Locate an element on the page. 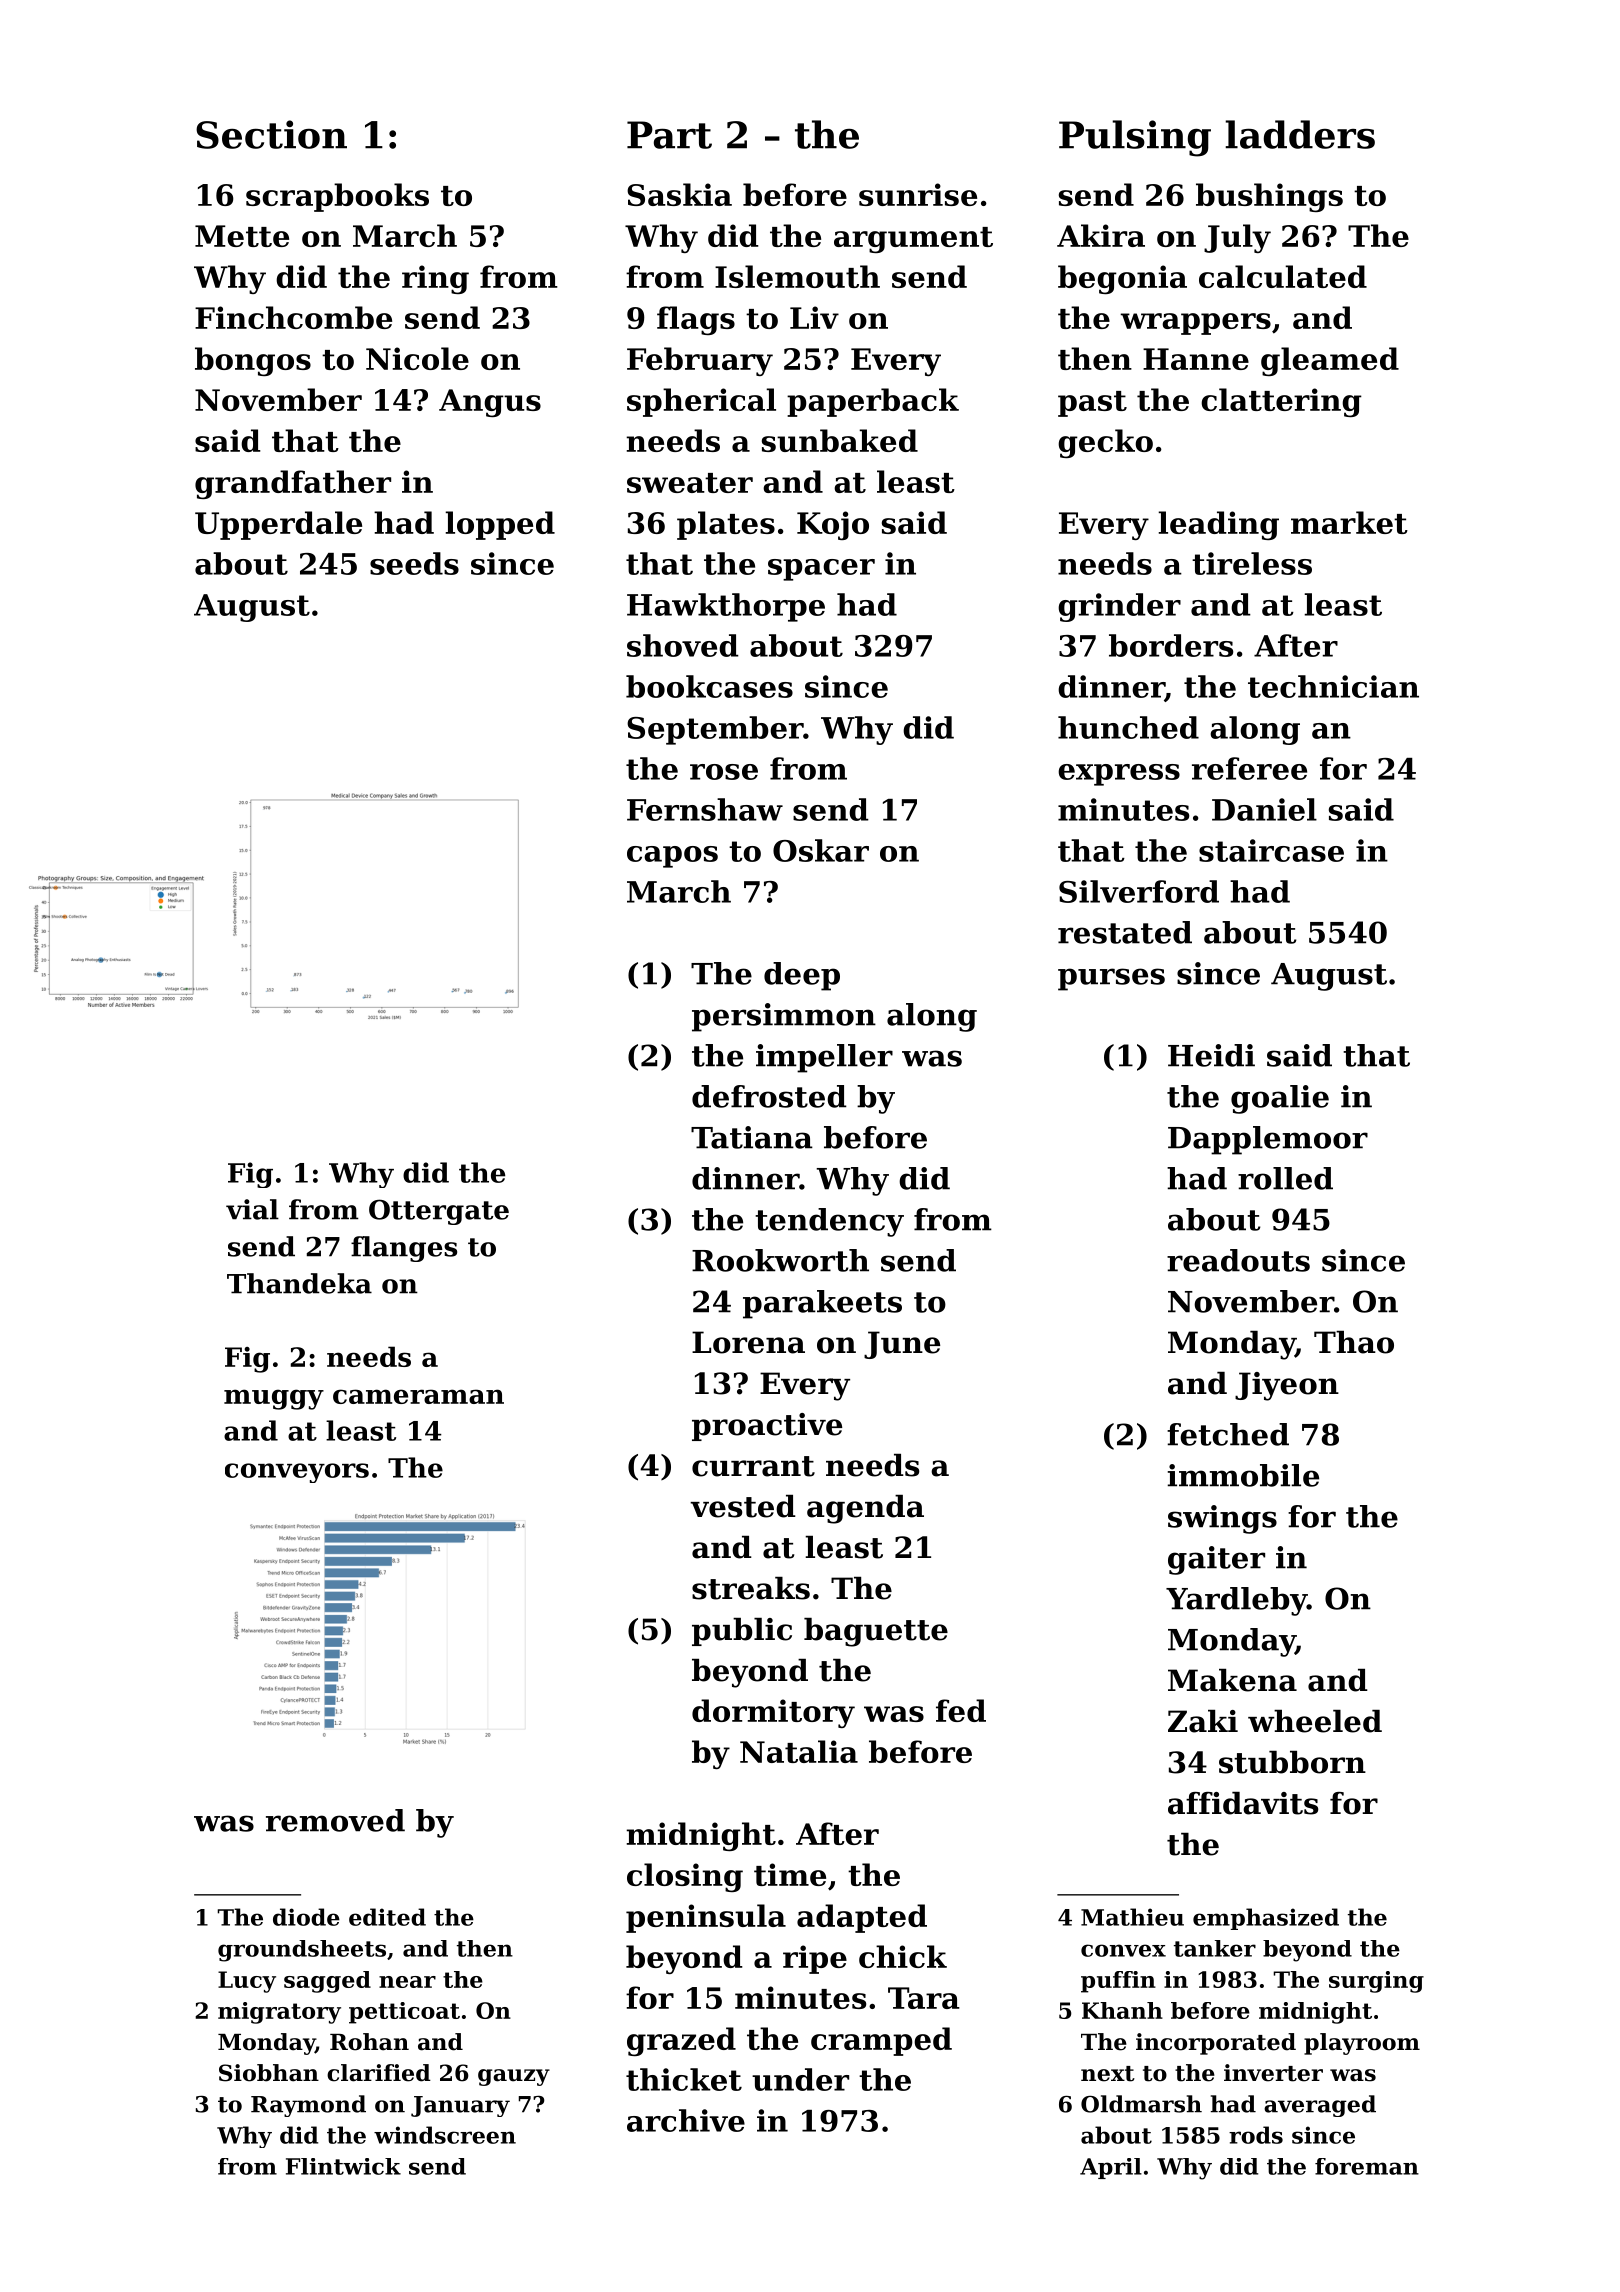 This page has height=2292, width=1620. Flintwick is located at coordinates (343, 2166).
